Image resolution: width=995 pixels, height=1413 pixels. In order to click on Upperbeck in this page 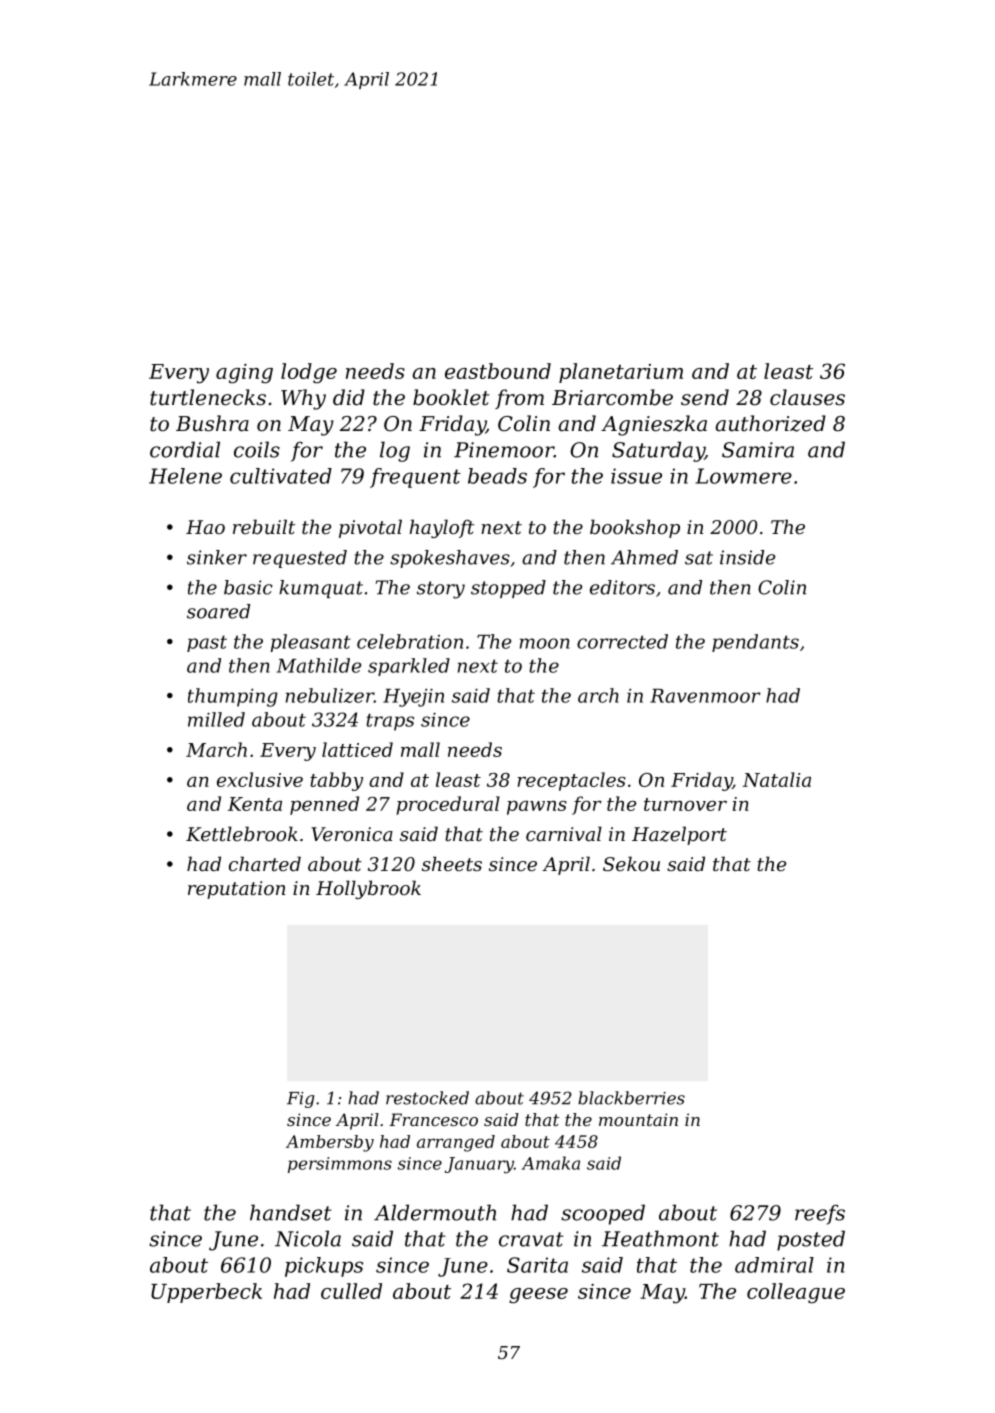, I will do `click(206, 1293)`.
